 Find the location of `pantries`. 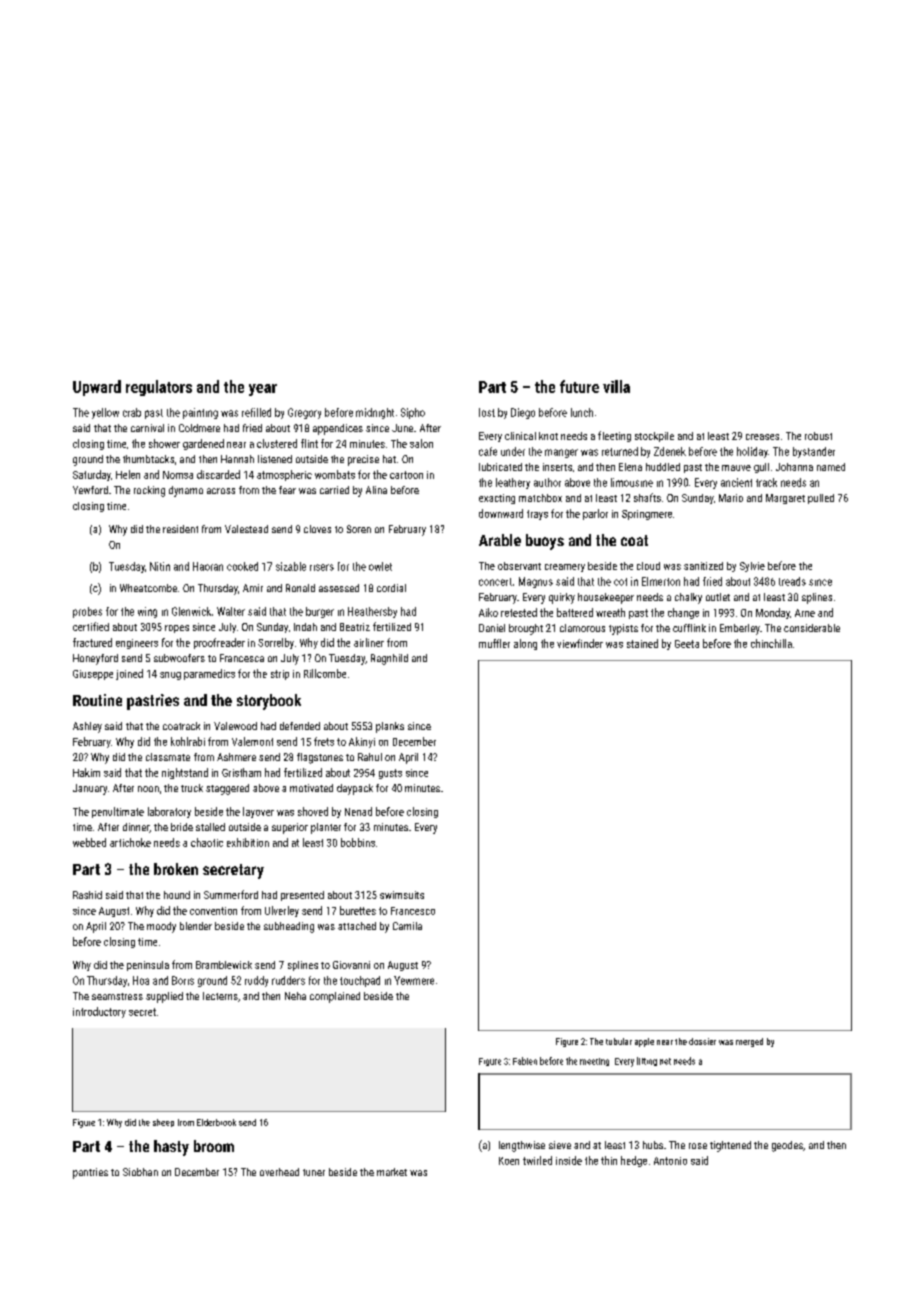

pantries is located at coordinates (90, 1173).
